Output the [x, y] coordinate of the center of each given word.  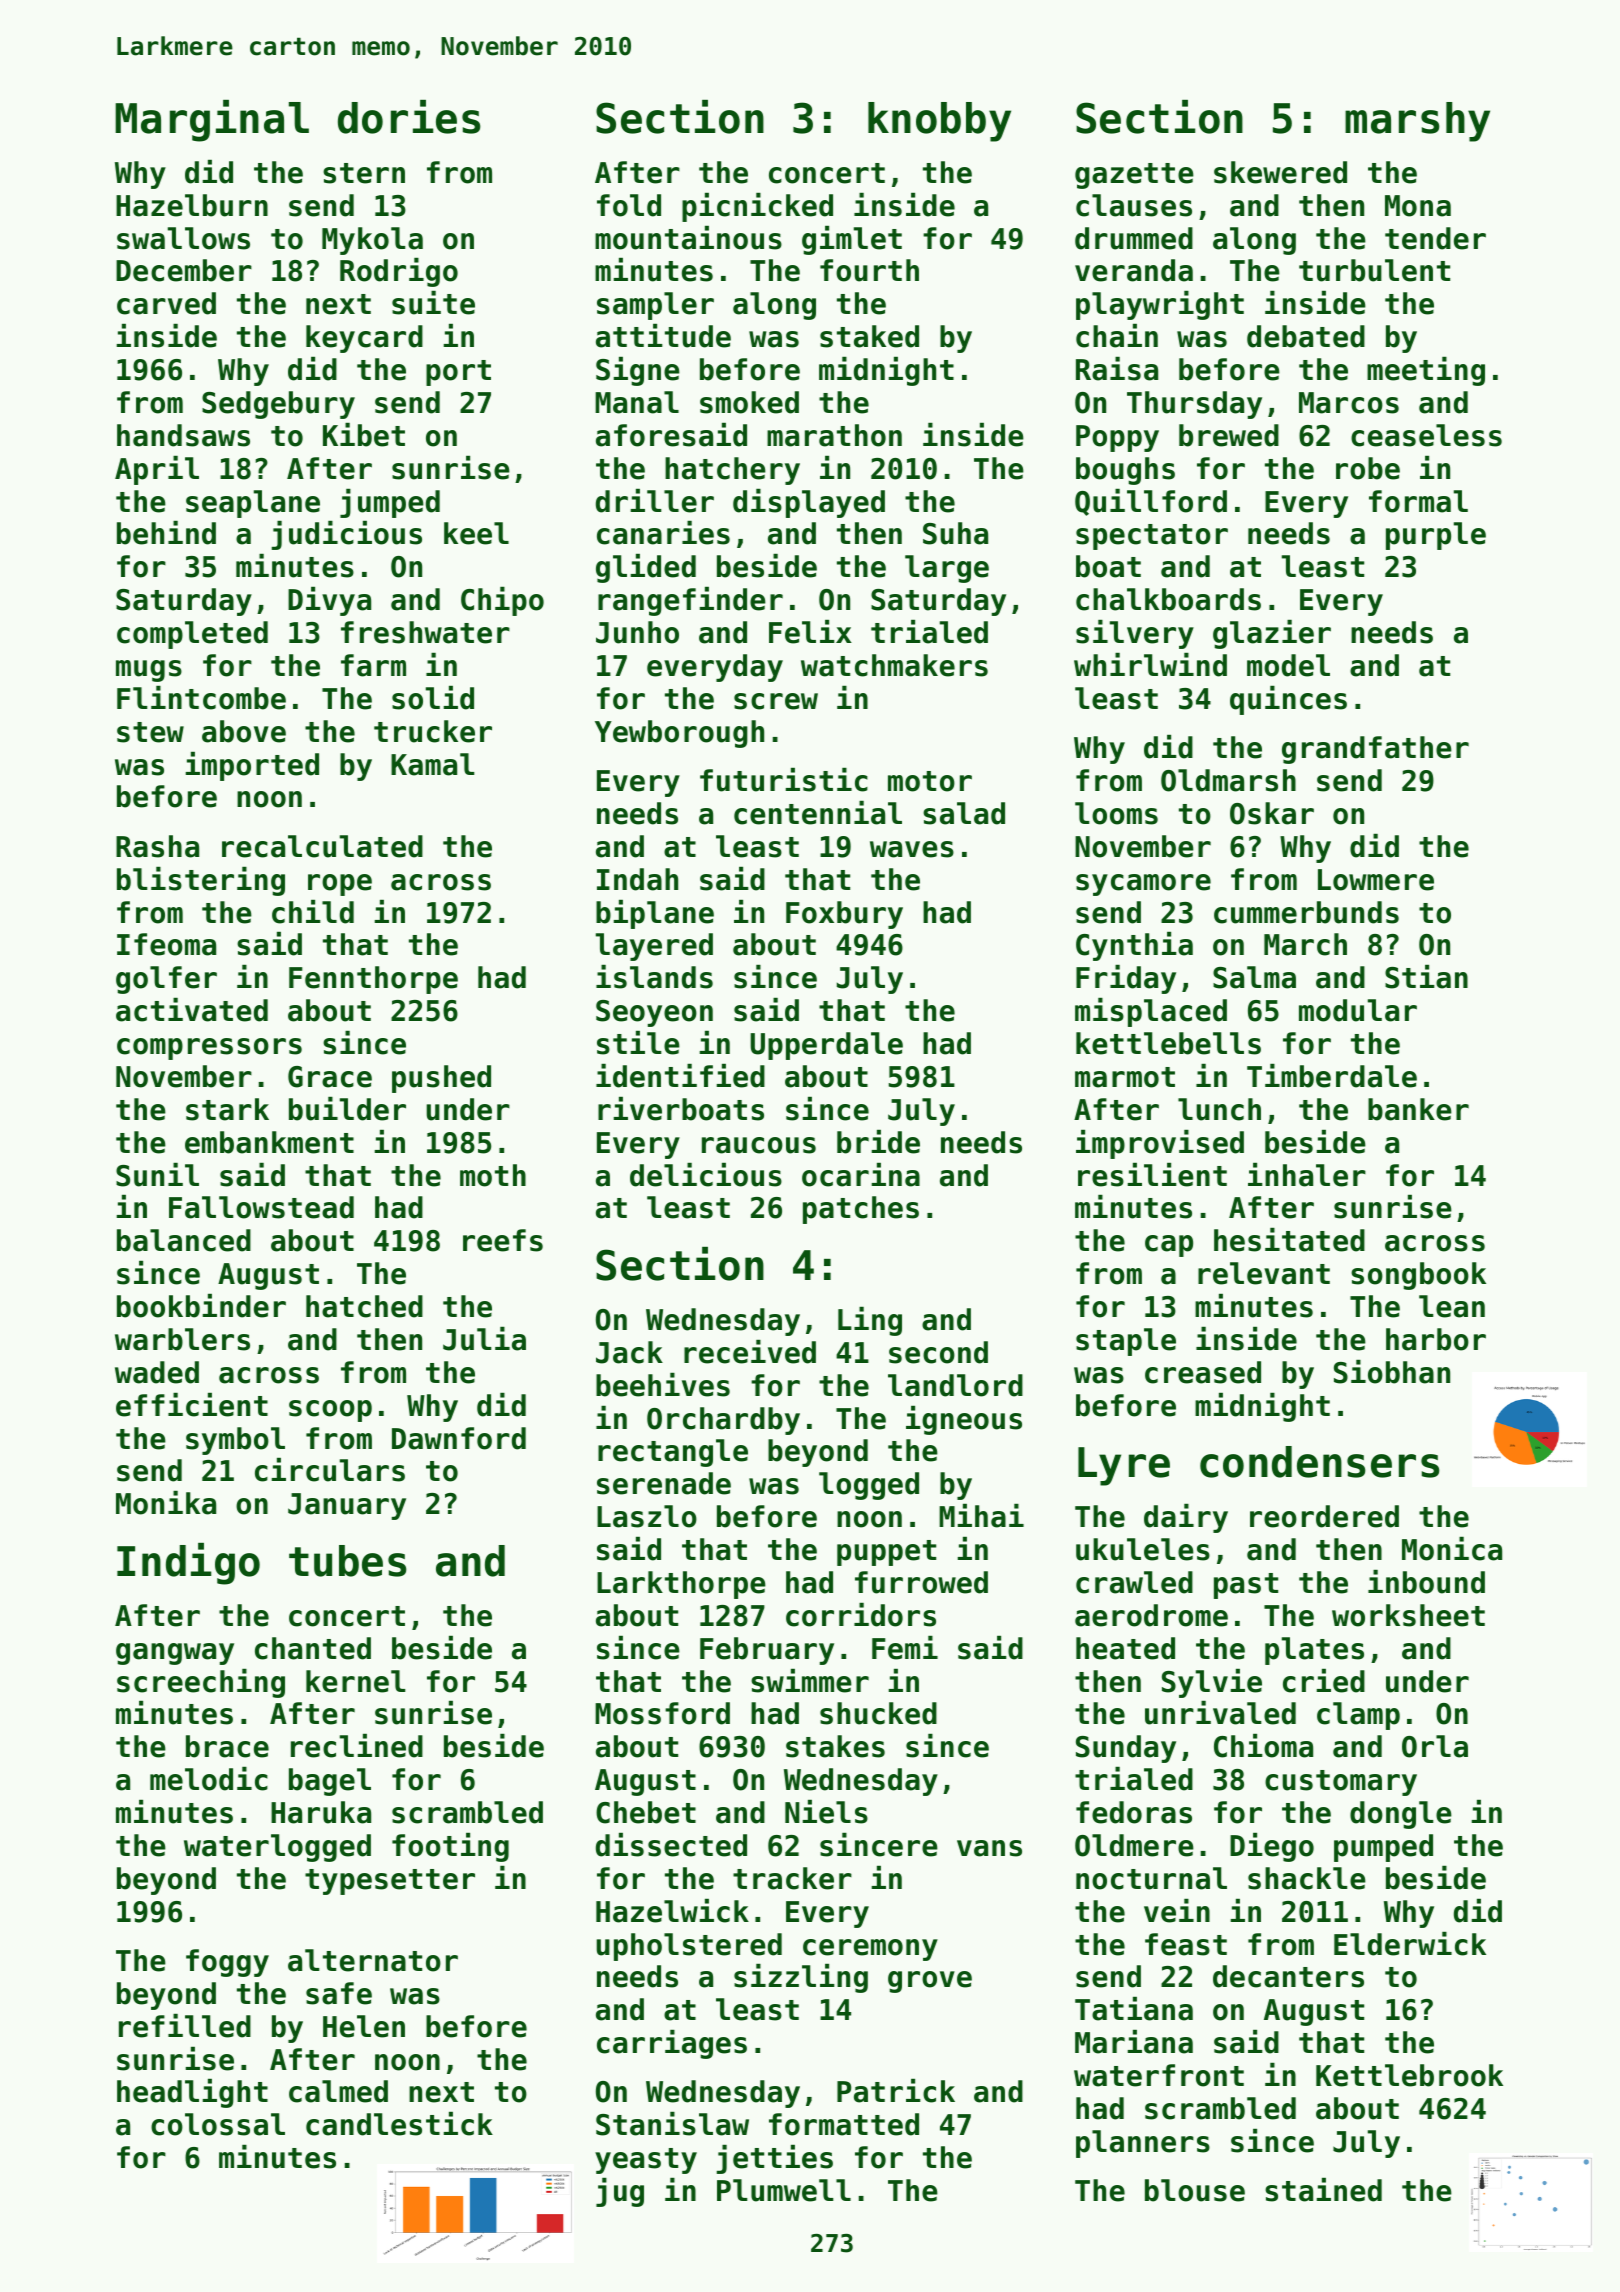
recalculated [322, 846]
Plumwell [784, 2190]
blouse [1195, 2190]
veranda [1134, 270]
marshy [1417, 122]
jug [620, 2192]
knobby [939, 122]
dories [409, 117]
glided [646, 568]
